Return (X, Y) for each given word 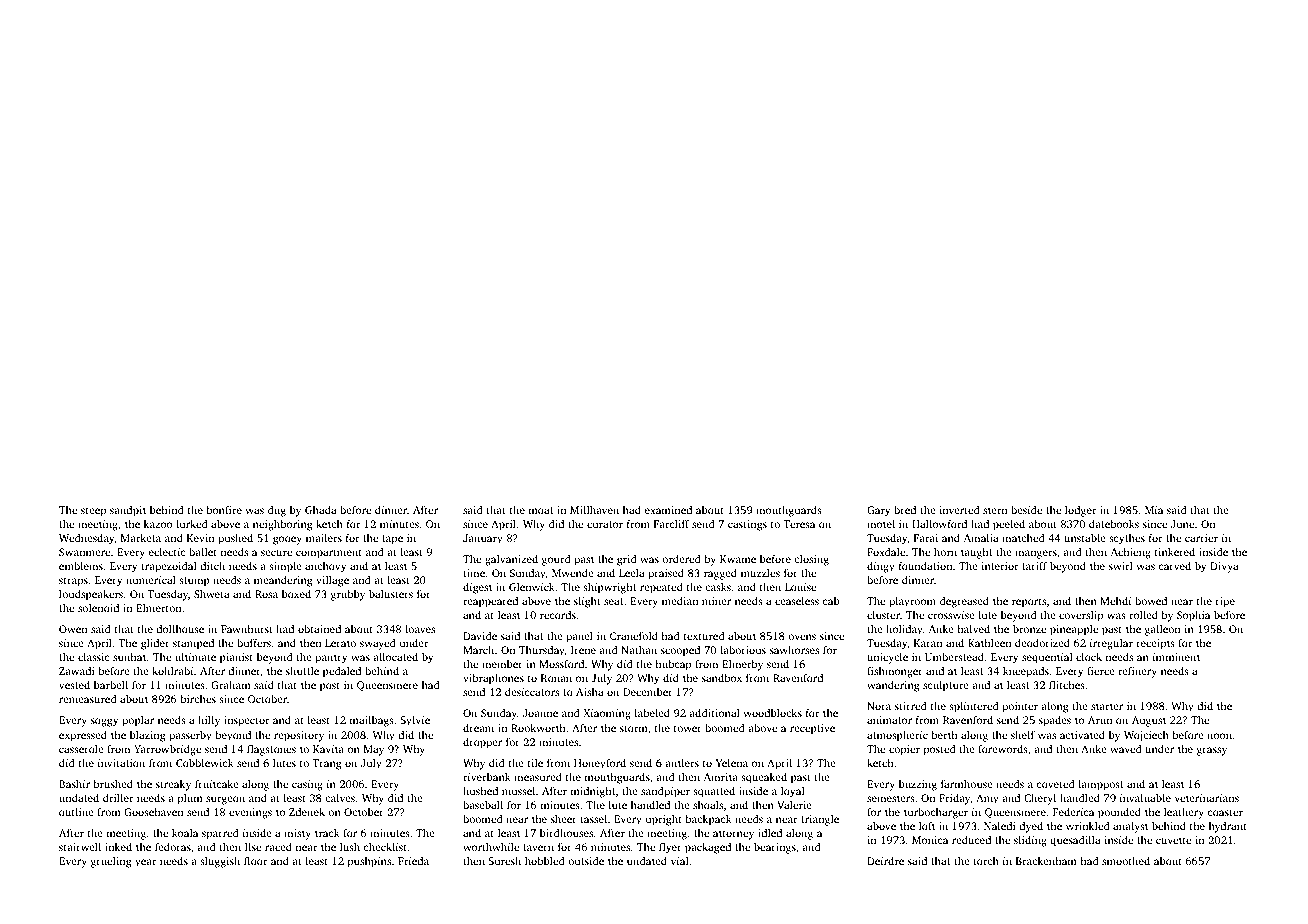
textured (704, 636)
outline (76, 812)
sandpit (128, 511)
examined (668, 510)
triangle (820, 820)
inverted (959, 510)
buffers (254, 643)
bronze (1029, 629)
